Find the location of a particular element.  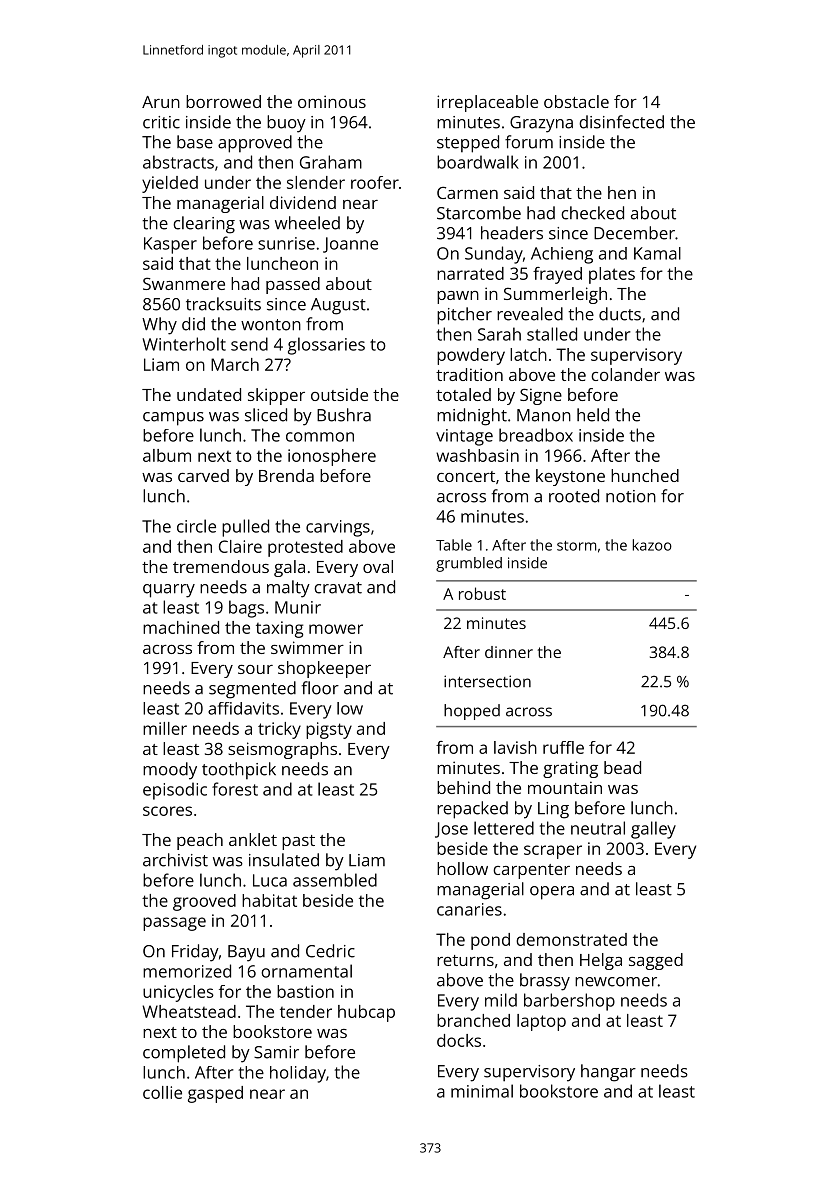

carved is located at coordinates (203, 475).
